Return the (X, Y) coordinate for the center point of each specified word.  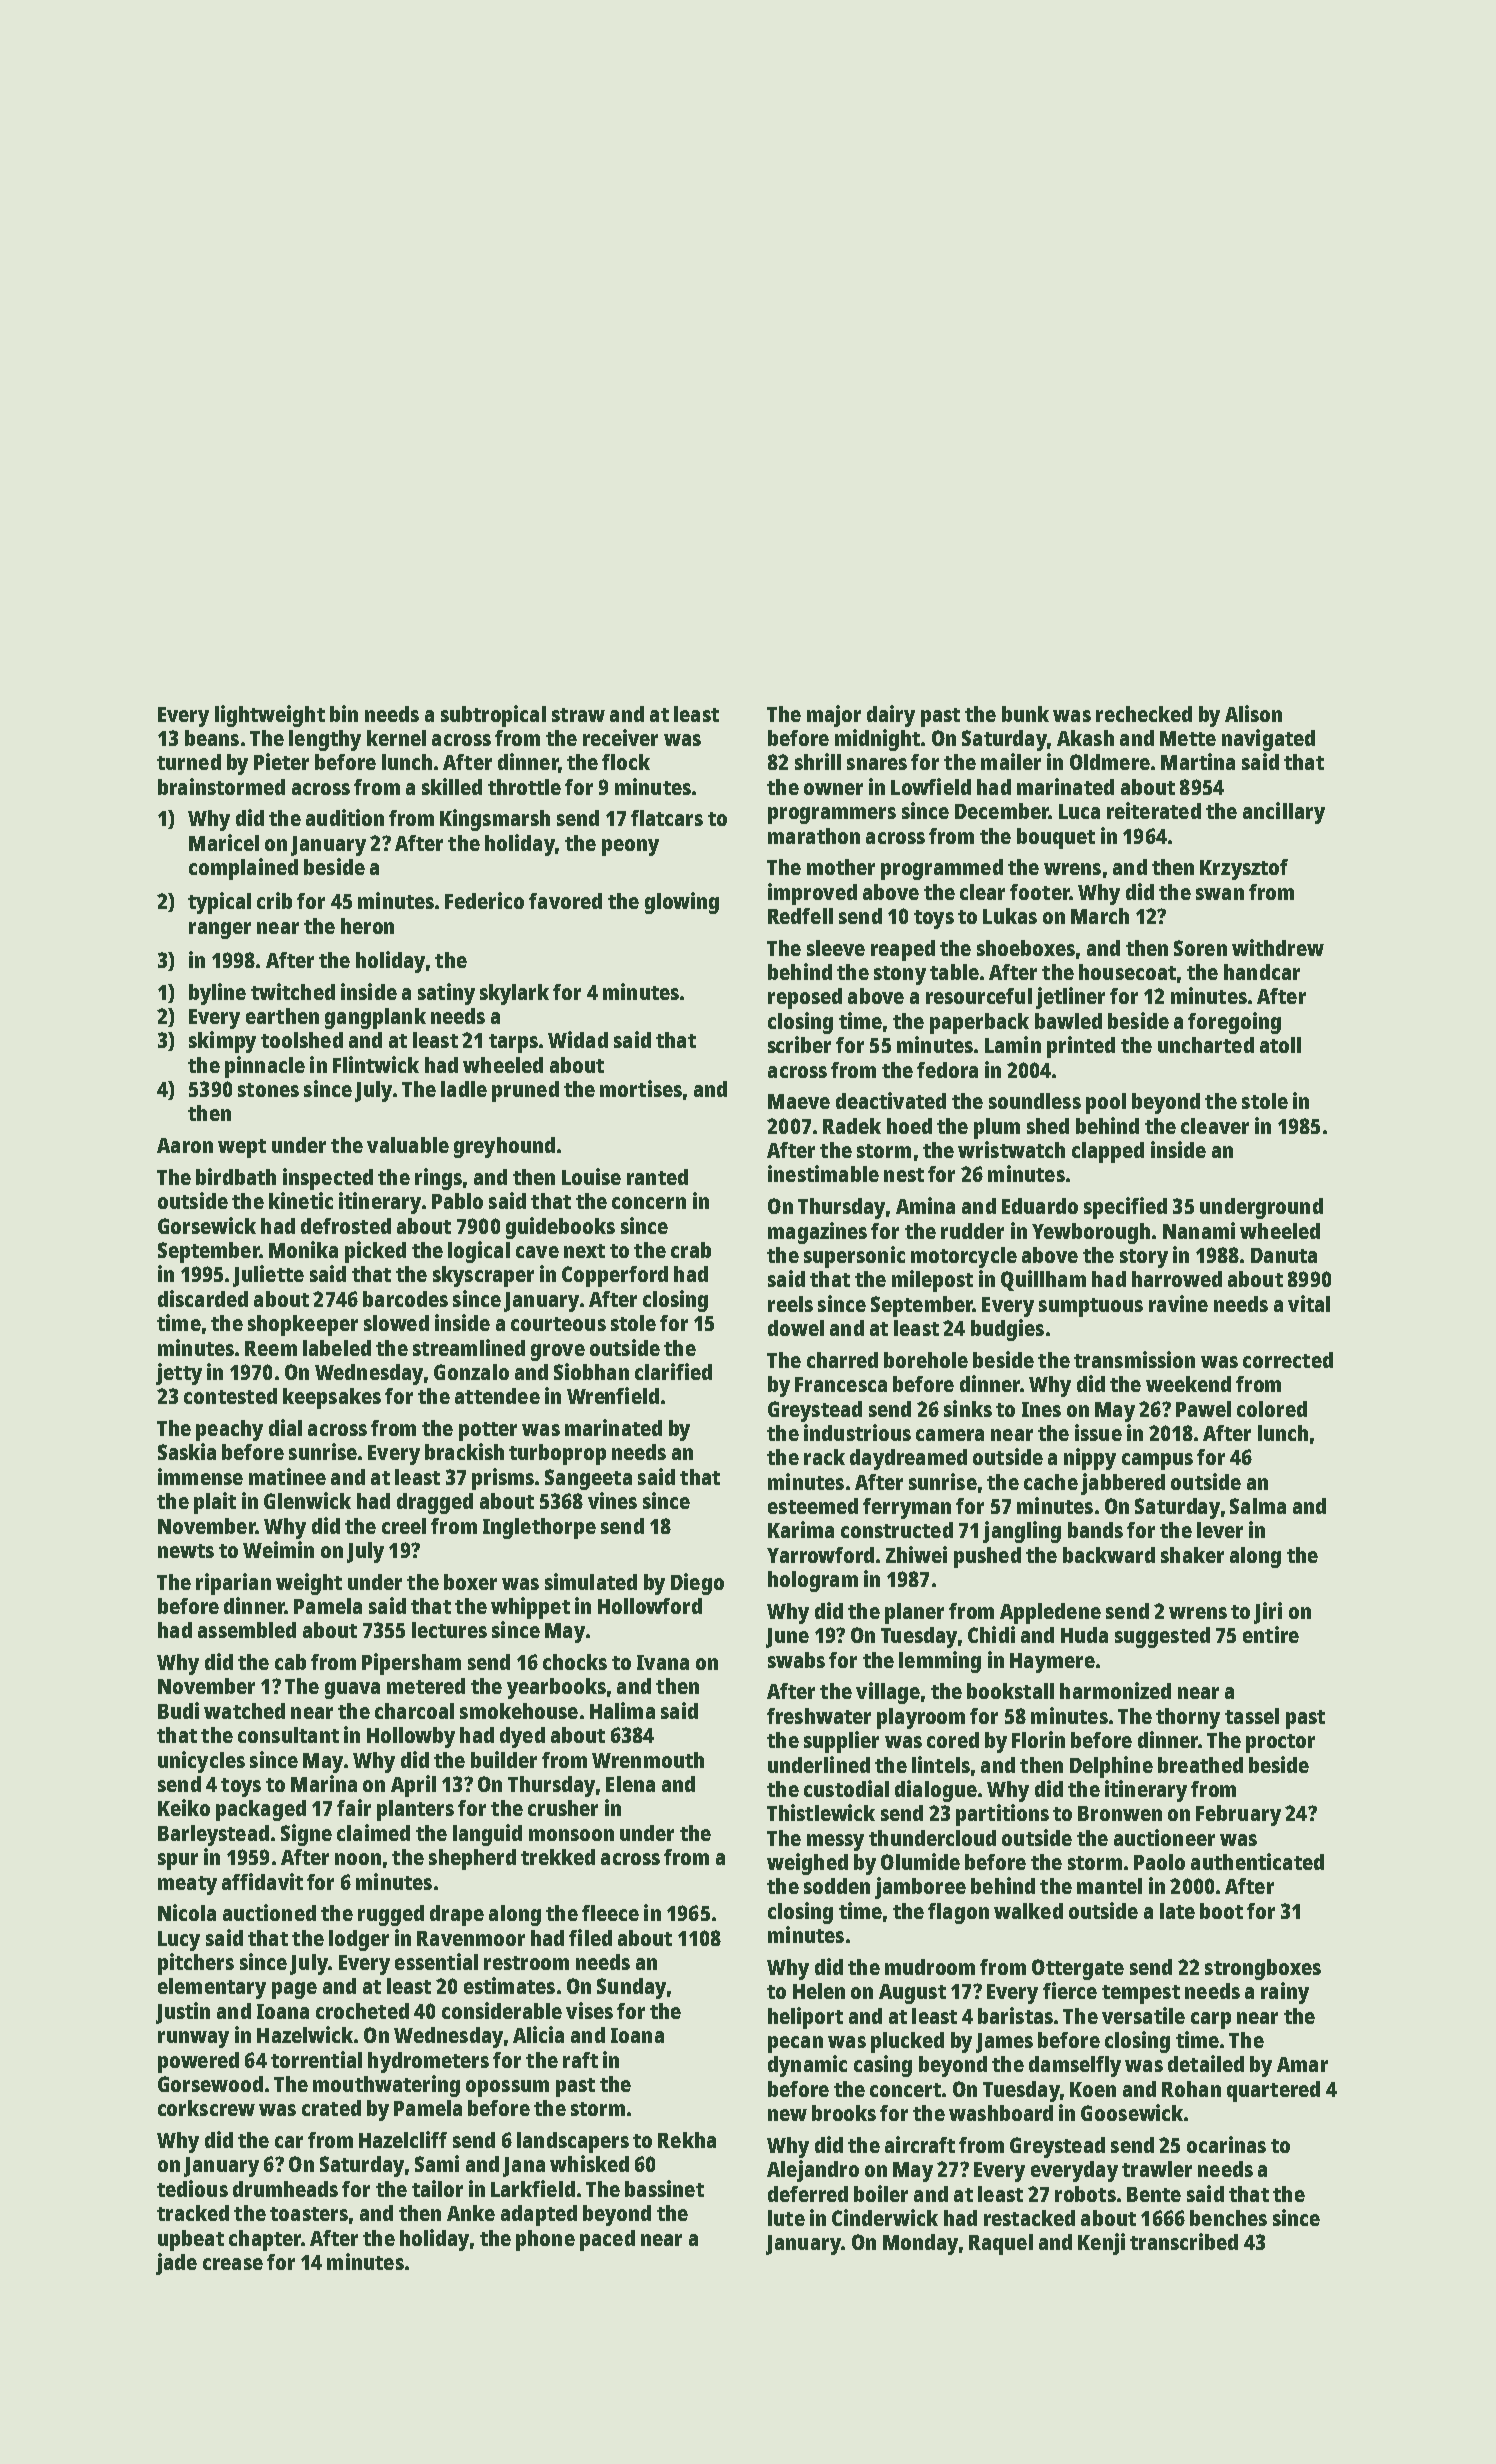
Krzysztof (1244, 869)
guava (352, 1690)
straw (578, 715)
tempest (1141, 1994)
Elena (630, 1784)
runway (193, 2039)
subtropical (493, 716)
